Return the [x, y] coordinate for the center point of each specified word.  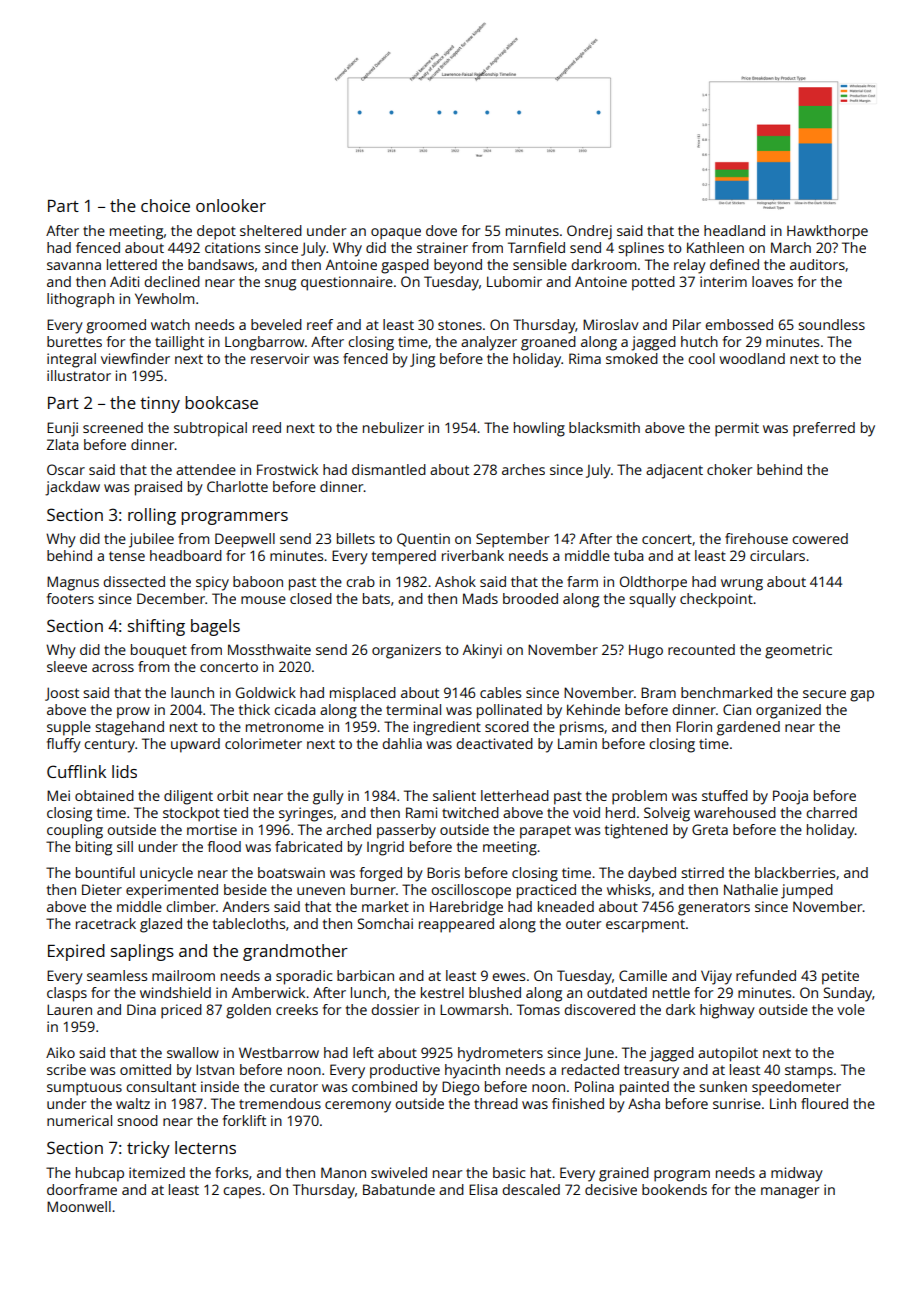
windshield [175, 992]
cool [701, 358]
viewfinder [135, 358]
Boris [443, 872]
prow [133, 713]
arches [523, 469]
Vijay [716, 977]
